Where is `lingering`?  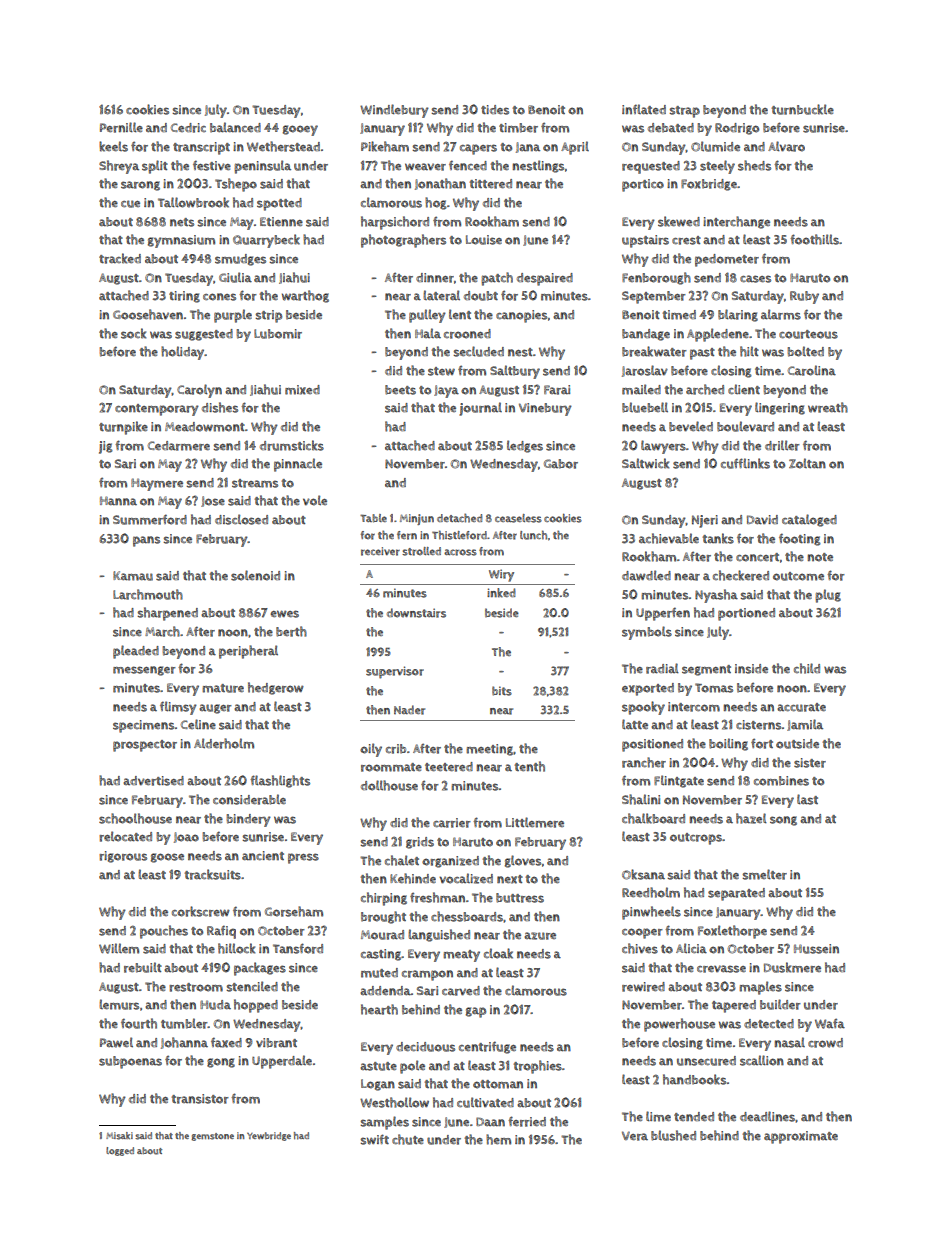
lingering is located at coordinates (780, 408).
